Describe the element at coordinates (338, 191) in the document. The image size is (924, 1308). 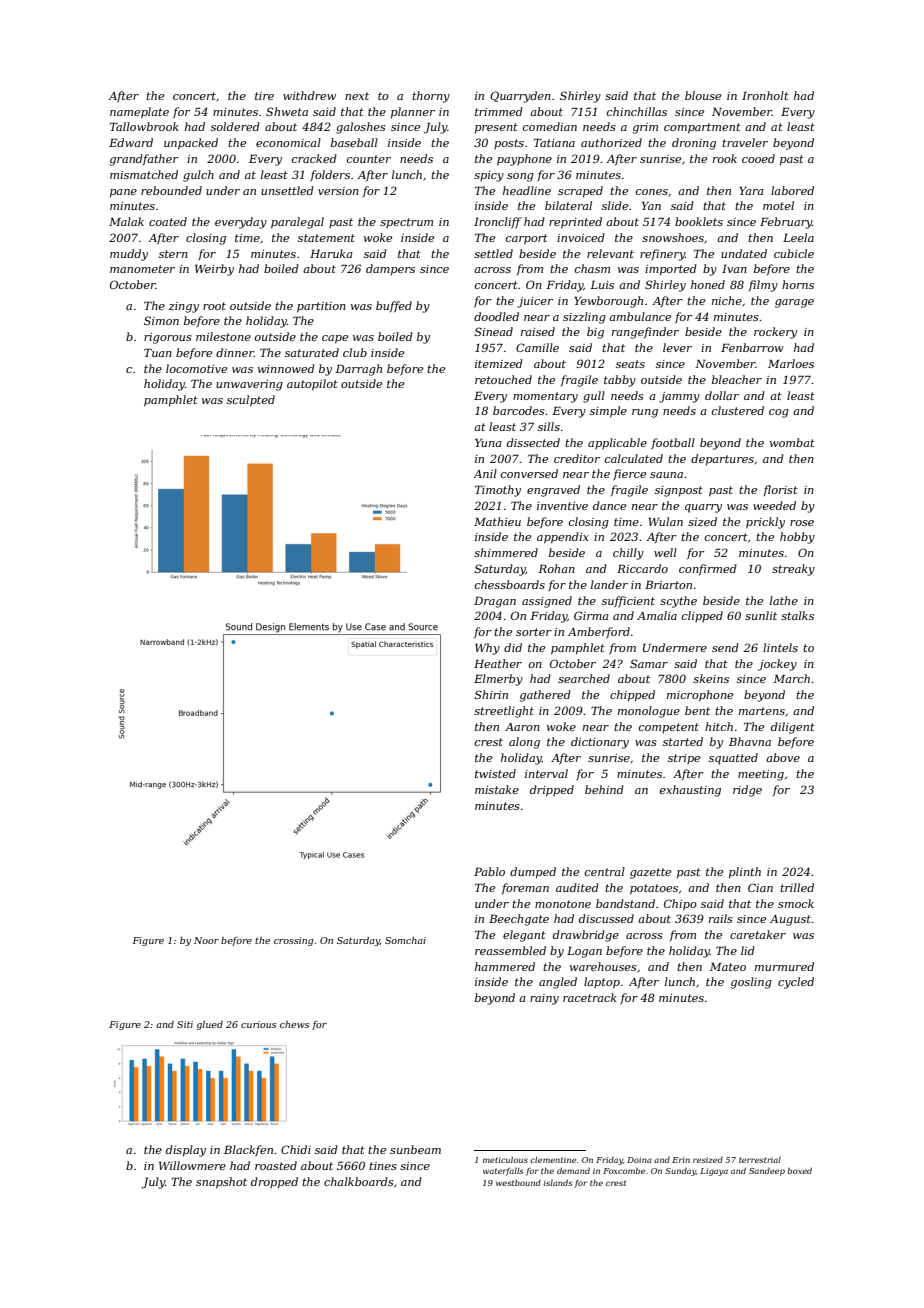
I see `version` at that location.
